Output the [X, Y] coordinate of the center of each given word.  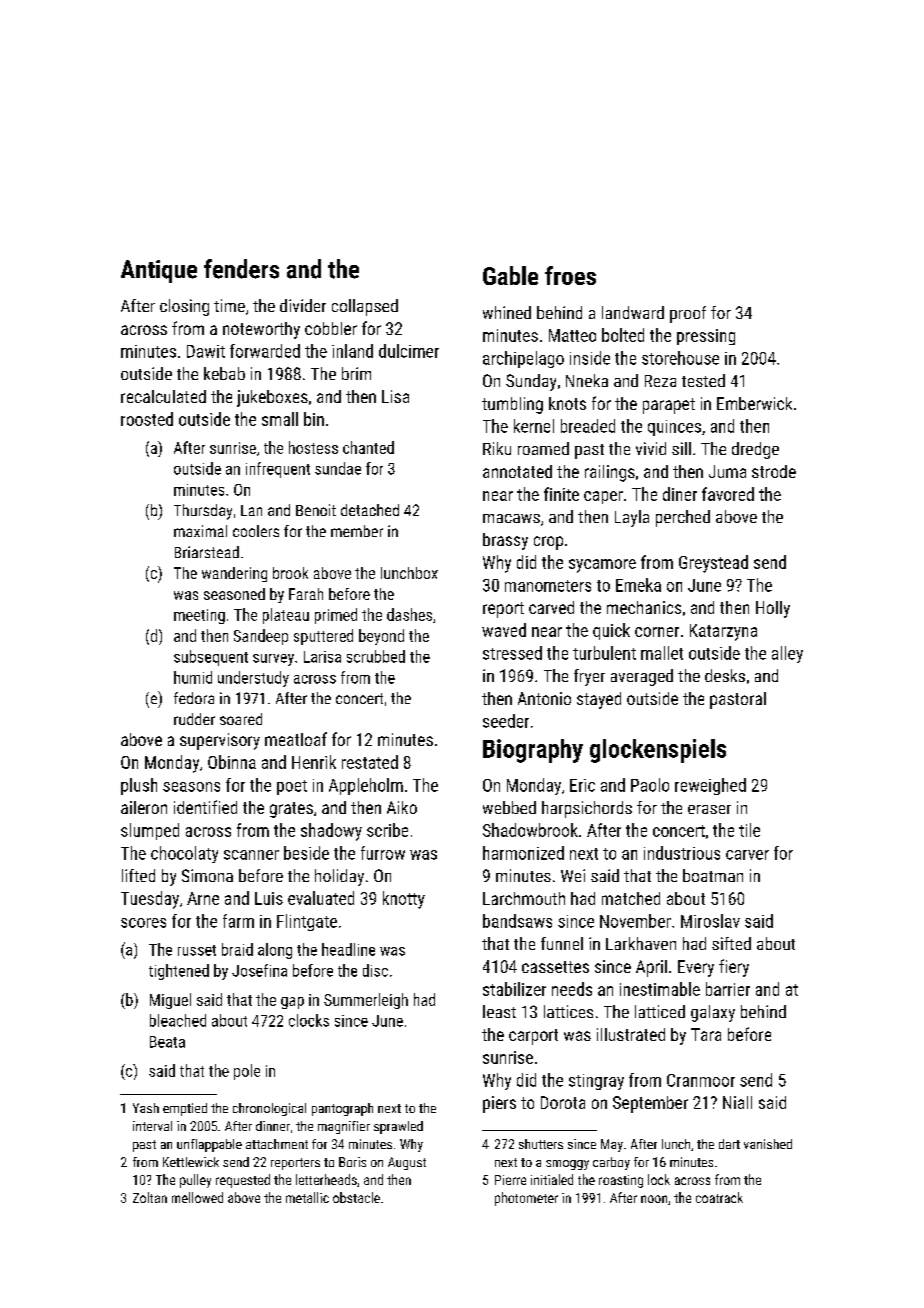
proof [688, 314]
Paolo [650, 785]
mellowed [197, 1197]
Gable [510, 275]
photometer [526, 1199]
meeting [199, 616]
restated [370, 762]
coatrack [719, 1197]
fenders [241, 269]
